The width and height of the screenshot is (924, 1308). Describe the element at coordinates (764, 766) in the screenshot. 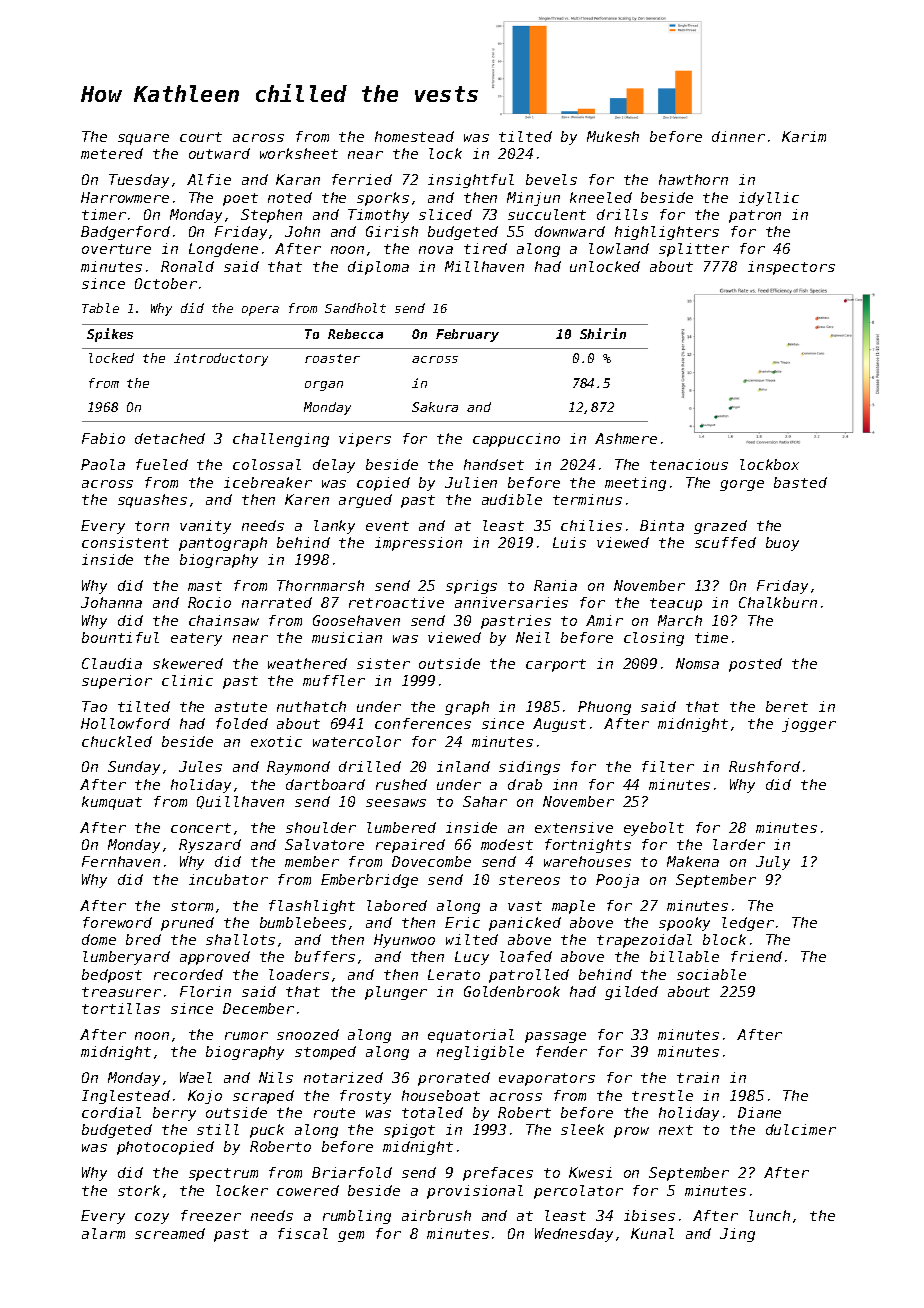

I see `Rushford` at that location.
